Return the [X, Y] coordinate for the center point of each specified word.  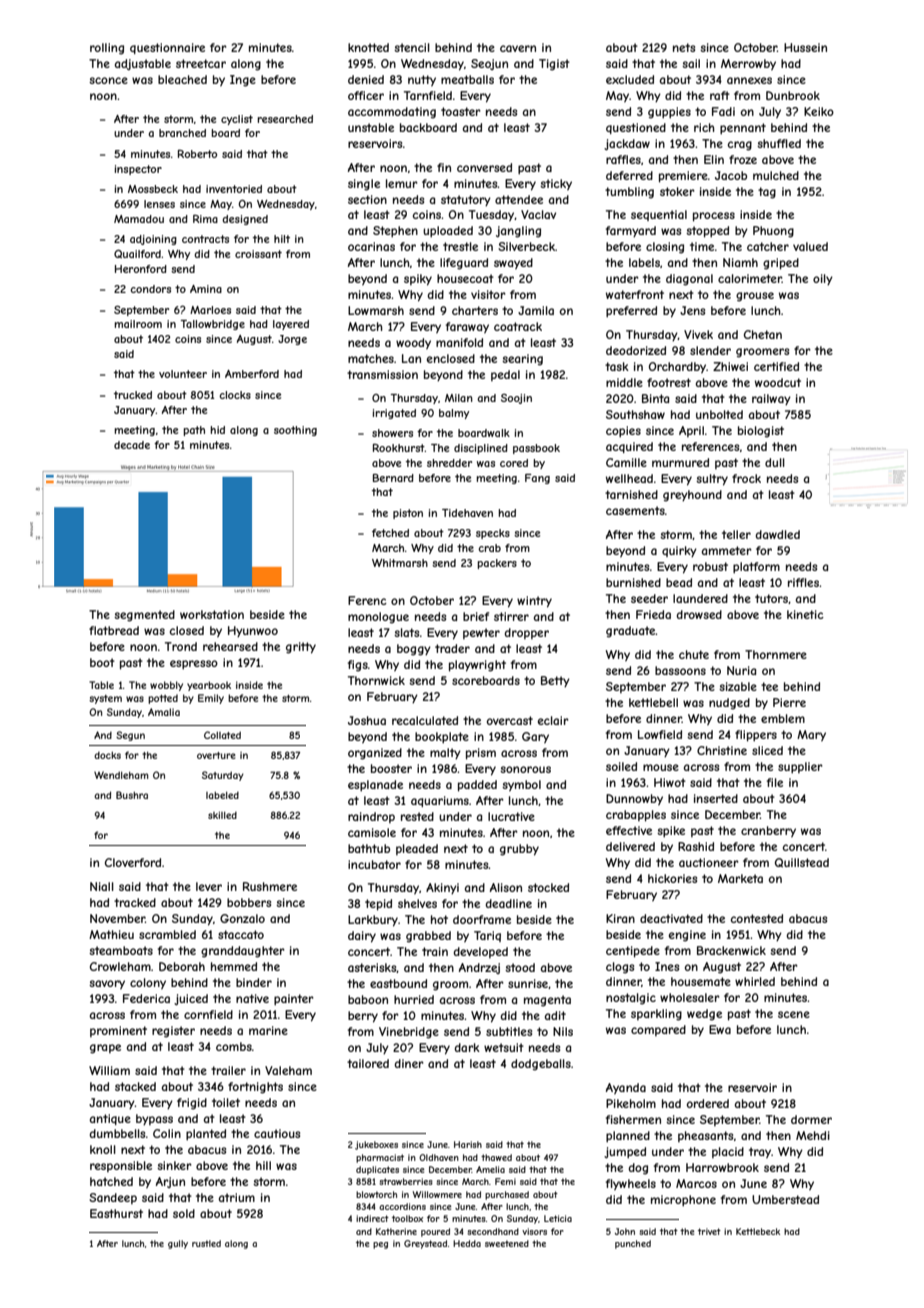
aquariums [440, 801]
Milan [459, 398]
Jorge [292, 340]
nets [684, 47]
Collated [222, 735]
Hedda [467, 1243]
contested [757, 918]
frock [746, 478]
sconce [108, 80]
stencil [412, 47]
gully [178, 1244]
